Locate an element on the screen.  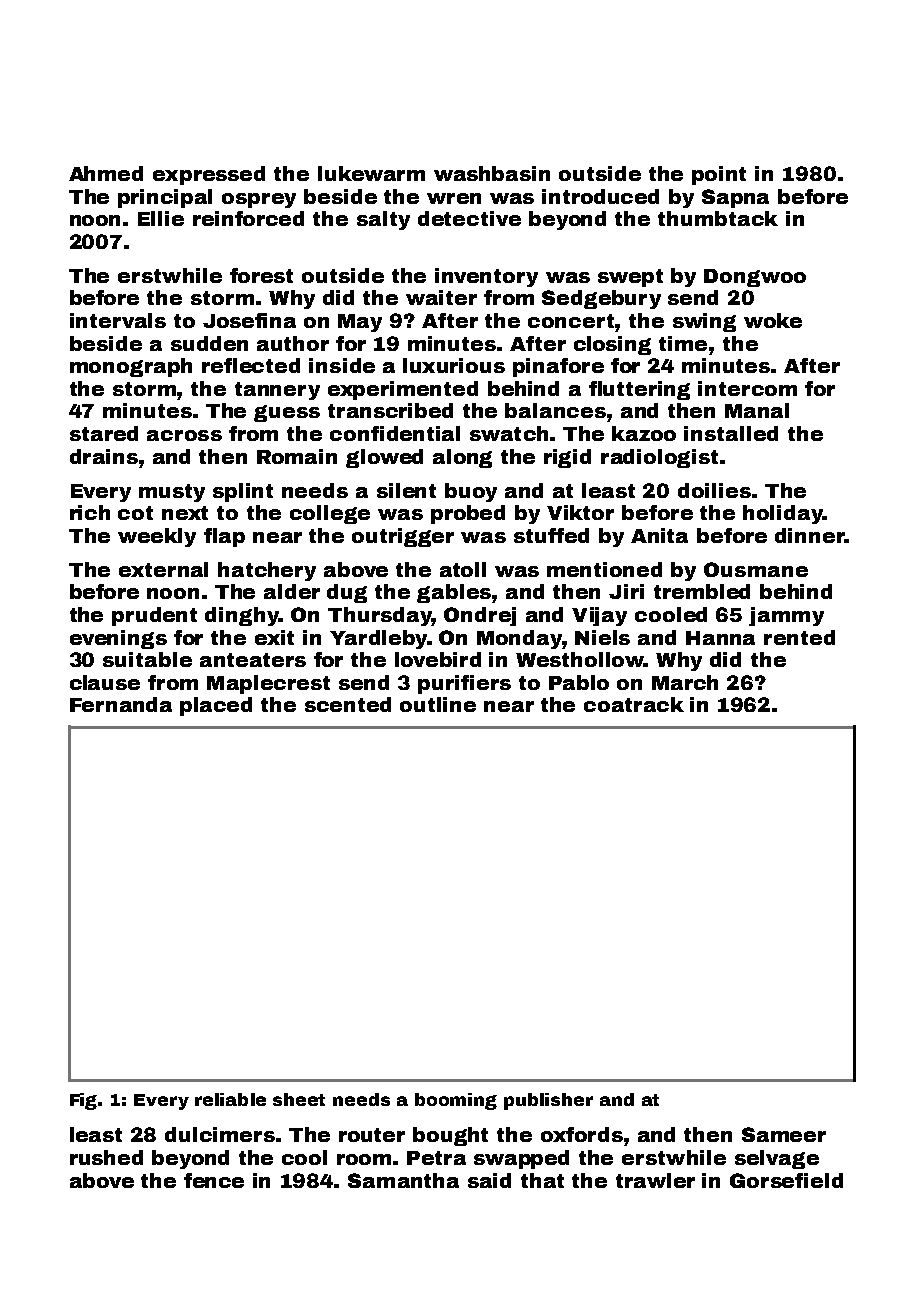
woke is located at coordinates (773, 320).
